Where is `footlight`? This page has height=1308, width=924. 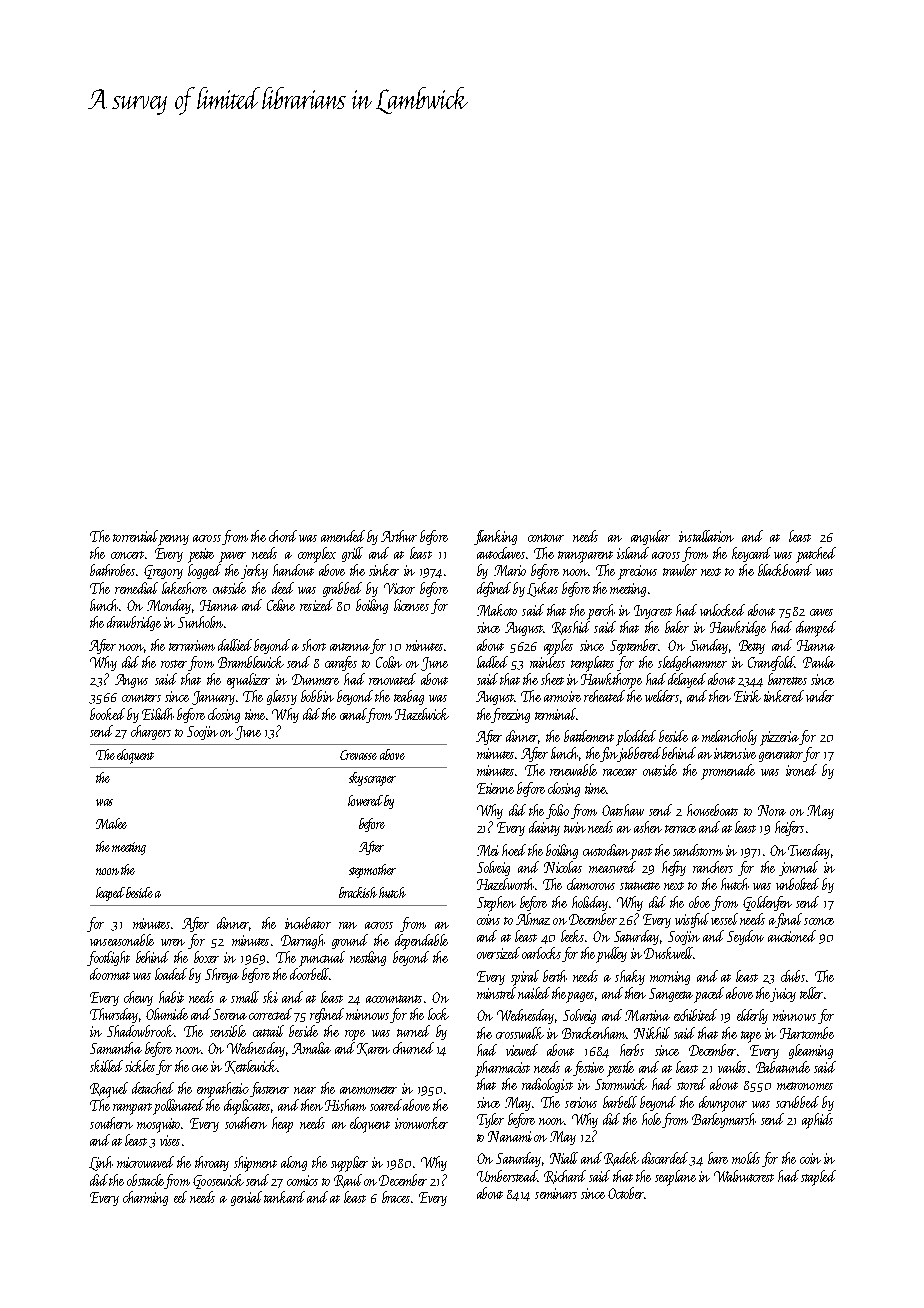
footlight is located at coordinates (108, 958).
